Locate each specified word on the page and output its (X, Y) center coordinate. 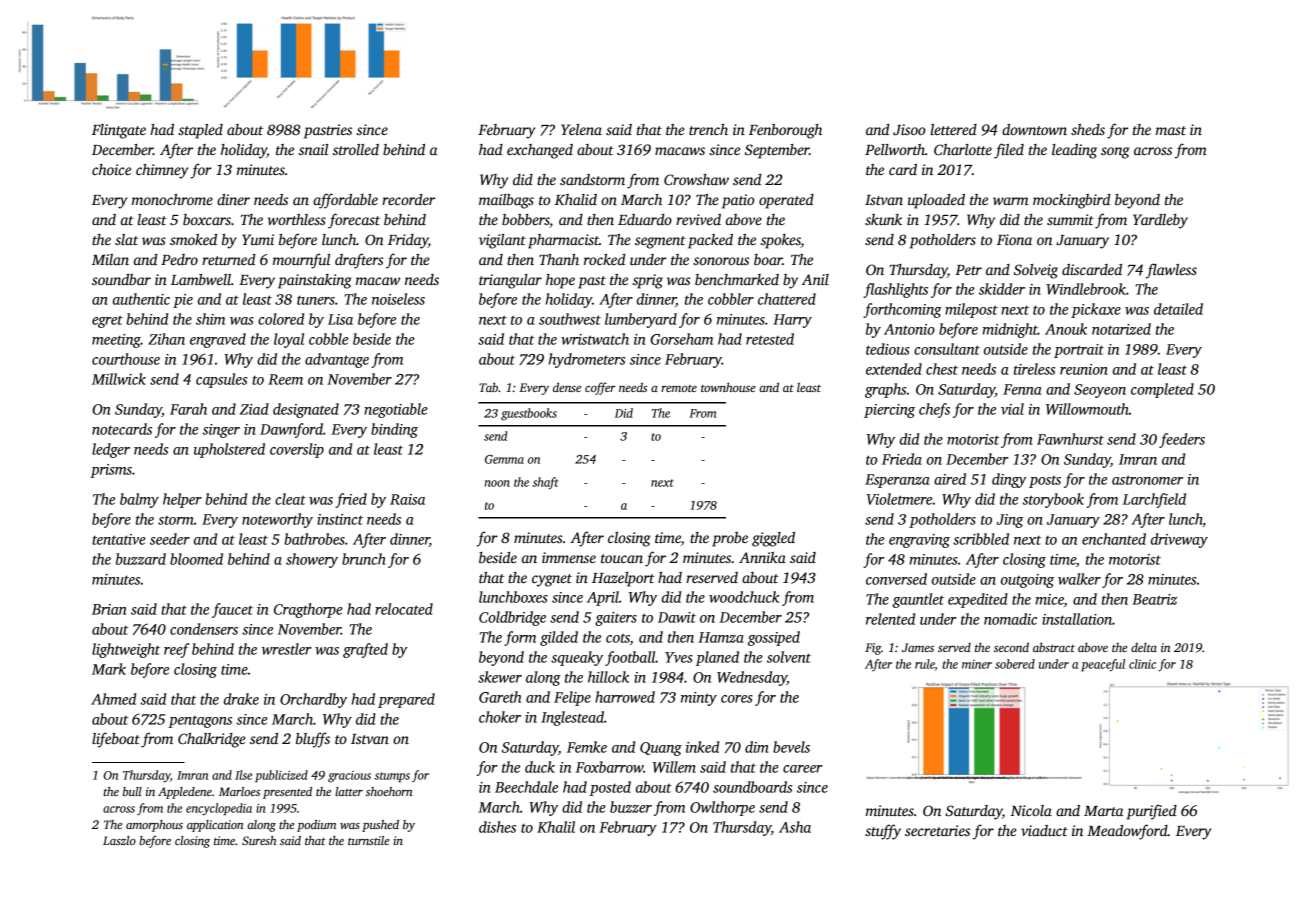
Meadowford (1127, 832)
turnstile (369, 840)
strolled (356, 149)
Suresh (259, 840)
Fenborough (785, 131)
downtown (1034, 129)
